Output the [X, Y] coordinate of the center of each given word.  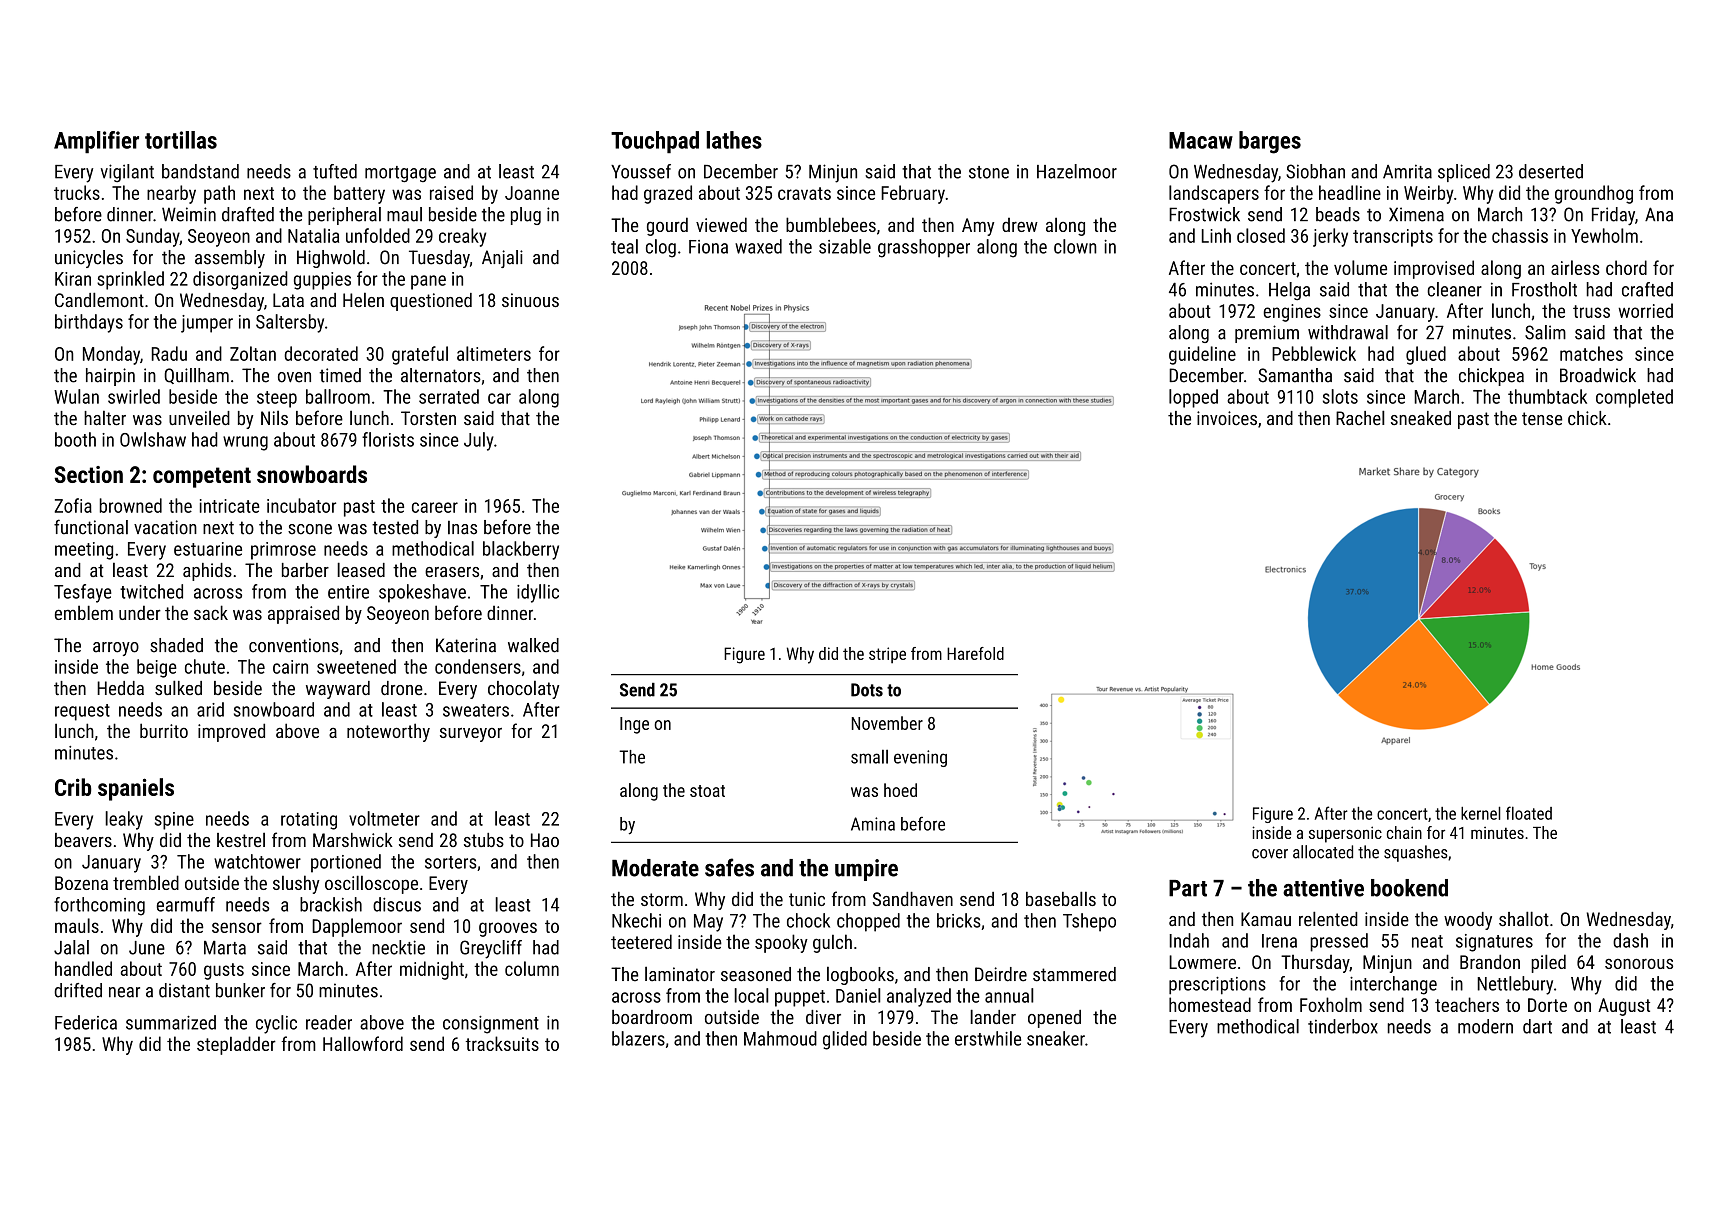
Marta [225, 948]
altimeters [494, 353]
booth [75, 439]
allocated [1323, 852]
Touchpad [655, 142]
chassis [1520, 235]
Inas [462, 527]
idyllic [538, 593]
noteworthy [388, 732]
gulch [832, 943]
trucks [77, 192]
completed [1634, 398]
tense [1542, 418]
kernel [1481, 813]
